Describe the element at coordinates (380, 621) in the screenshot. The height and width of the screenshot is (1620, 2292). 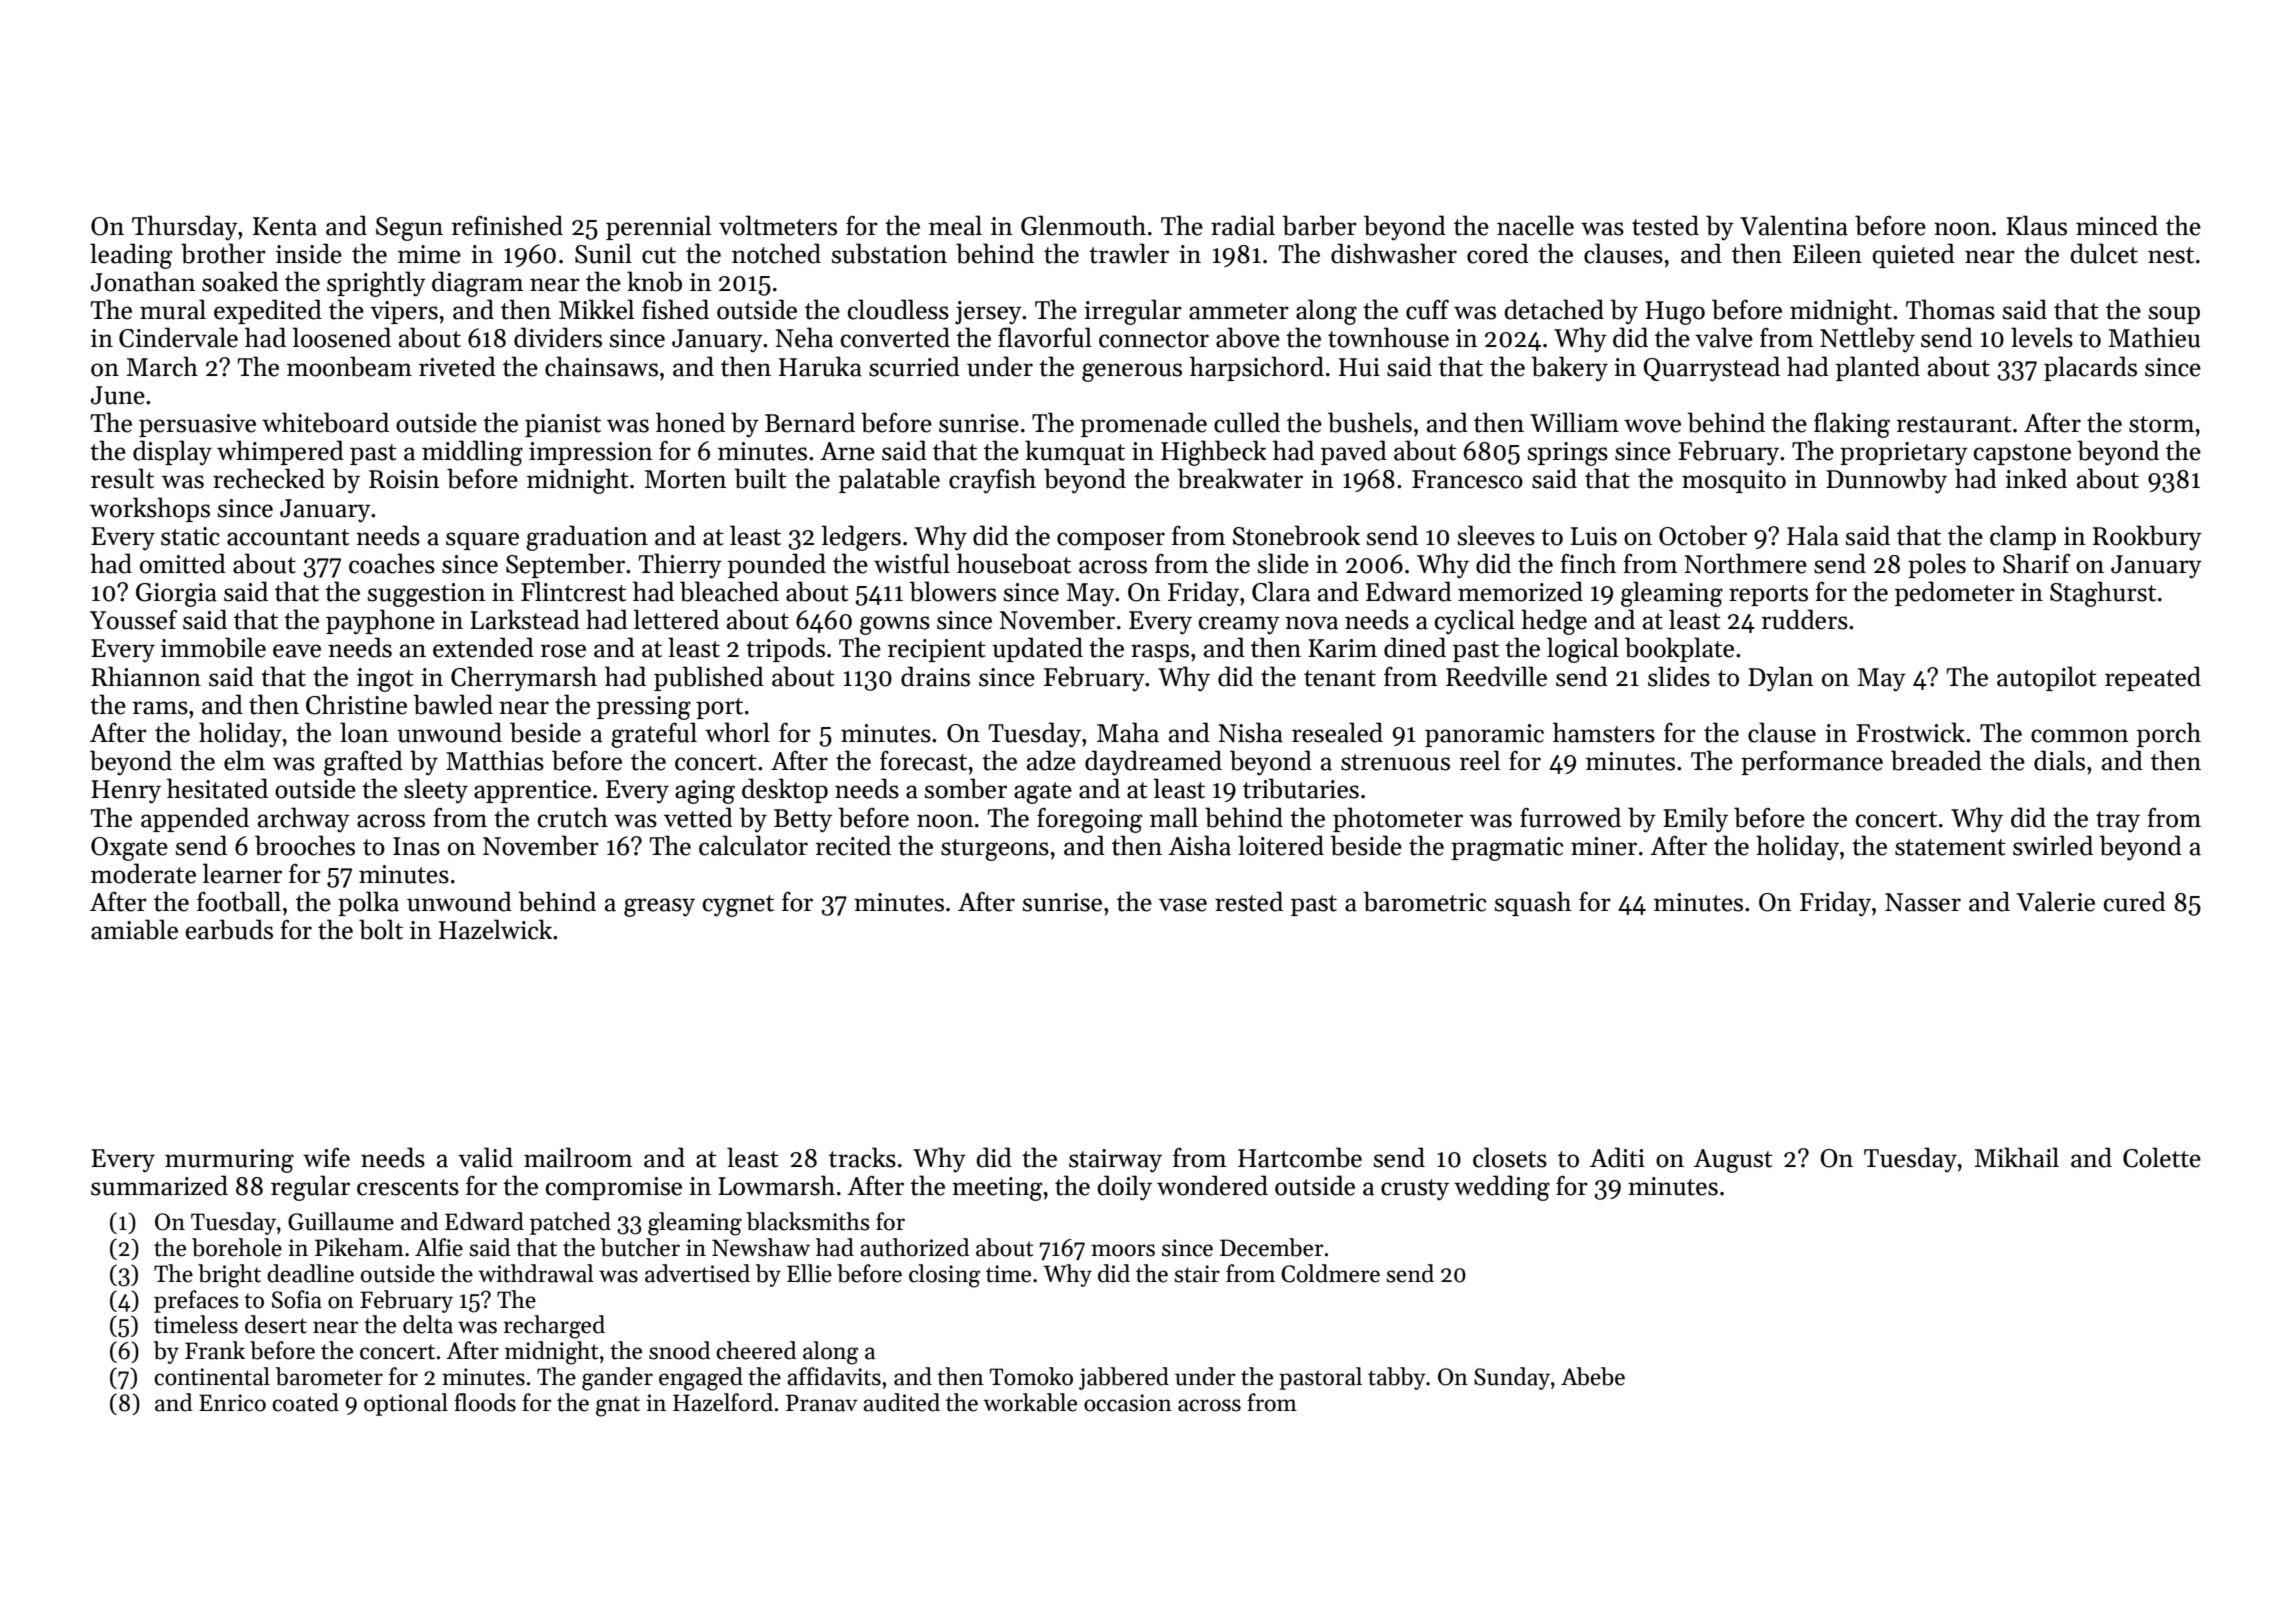
I see `payphone` at that location.
